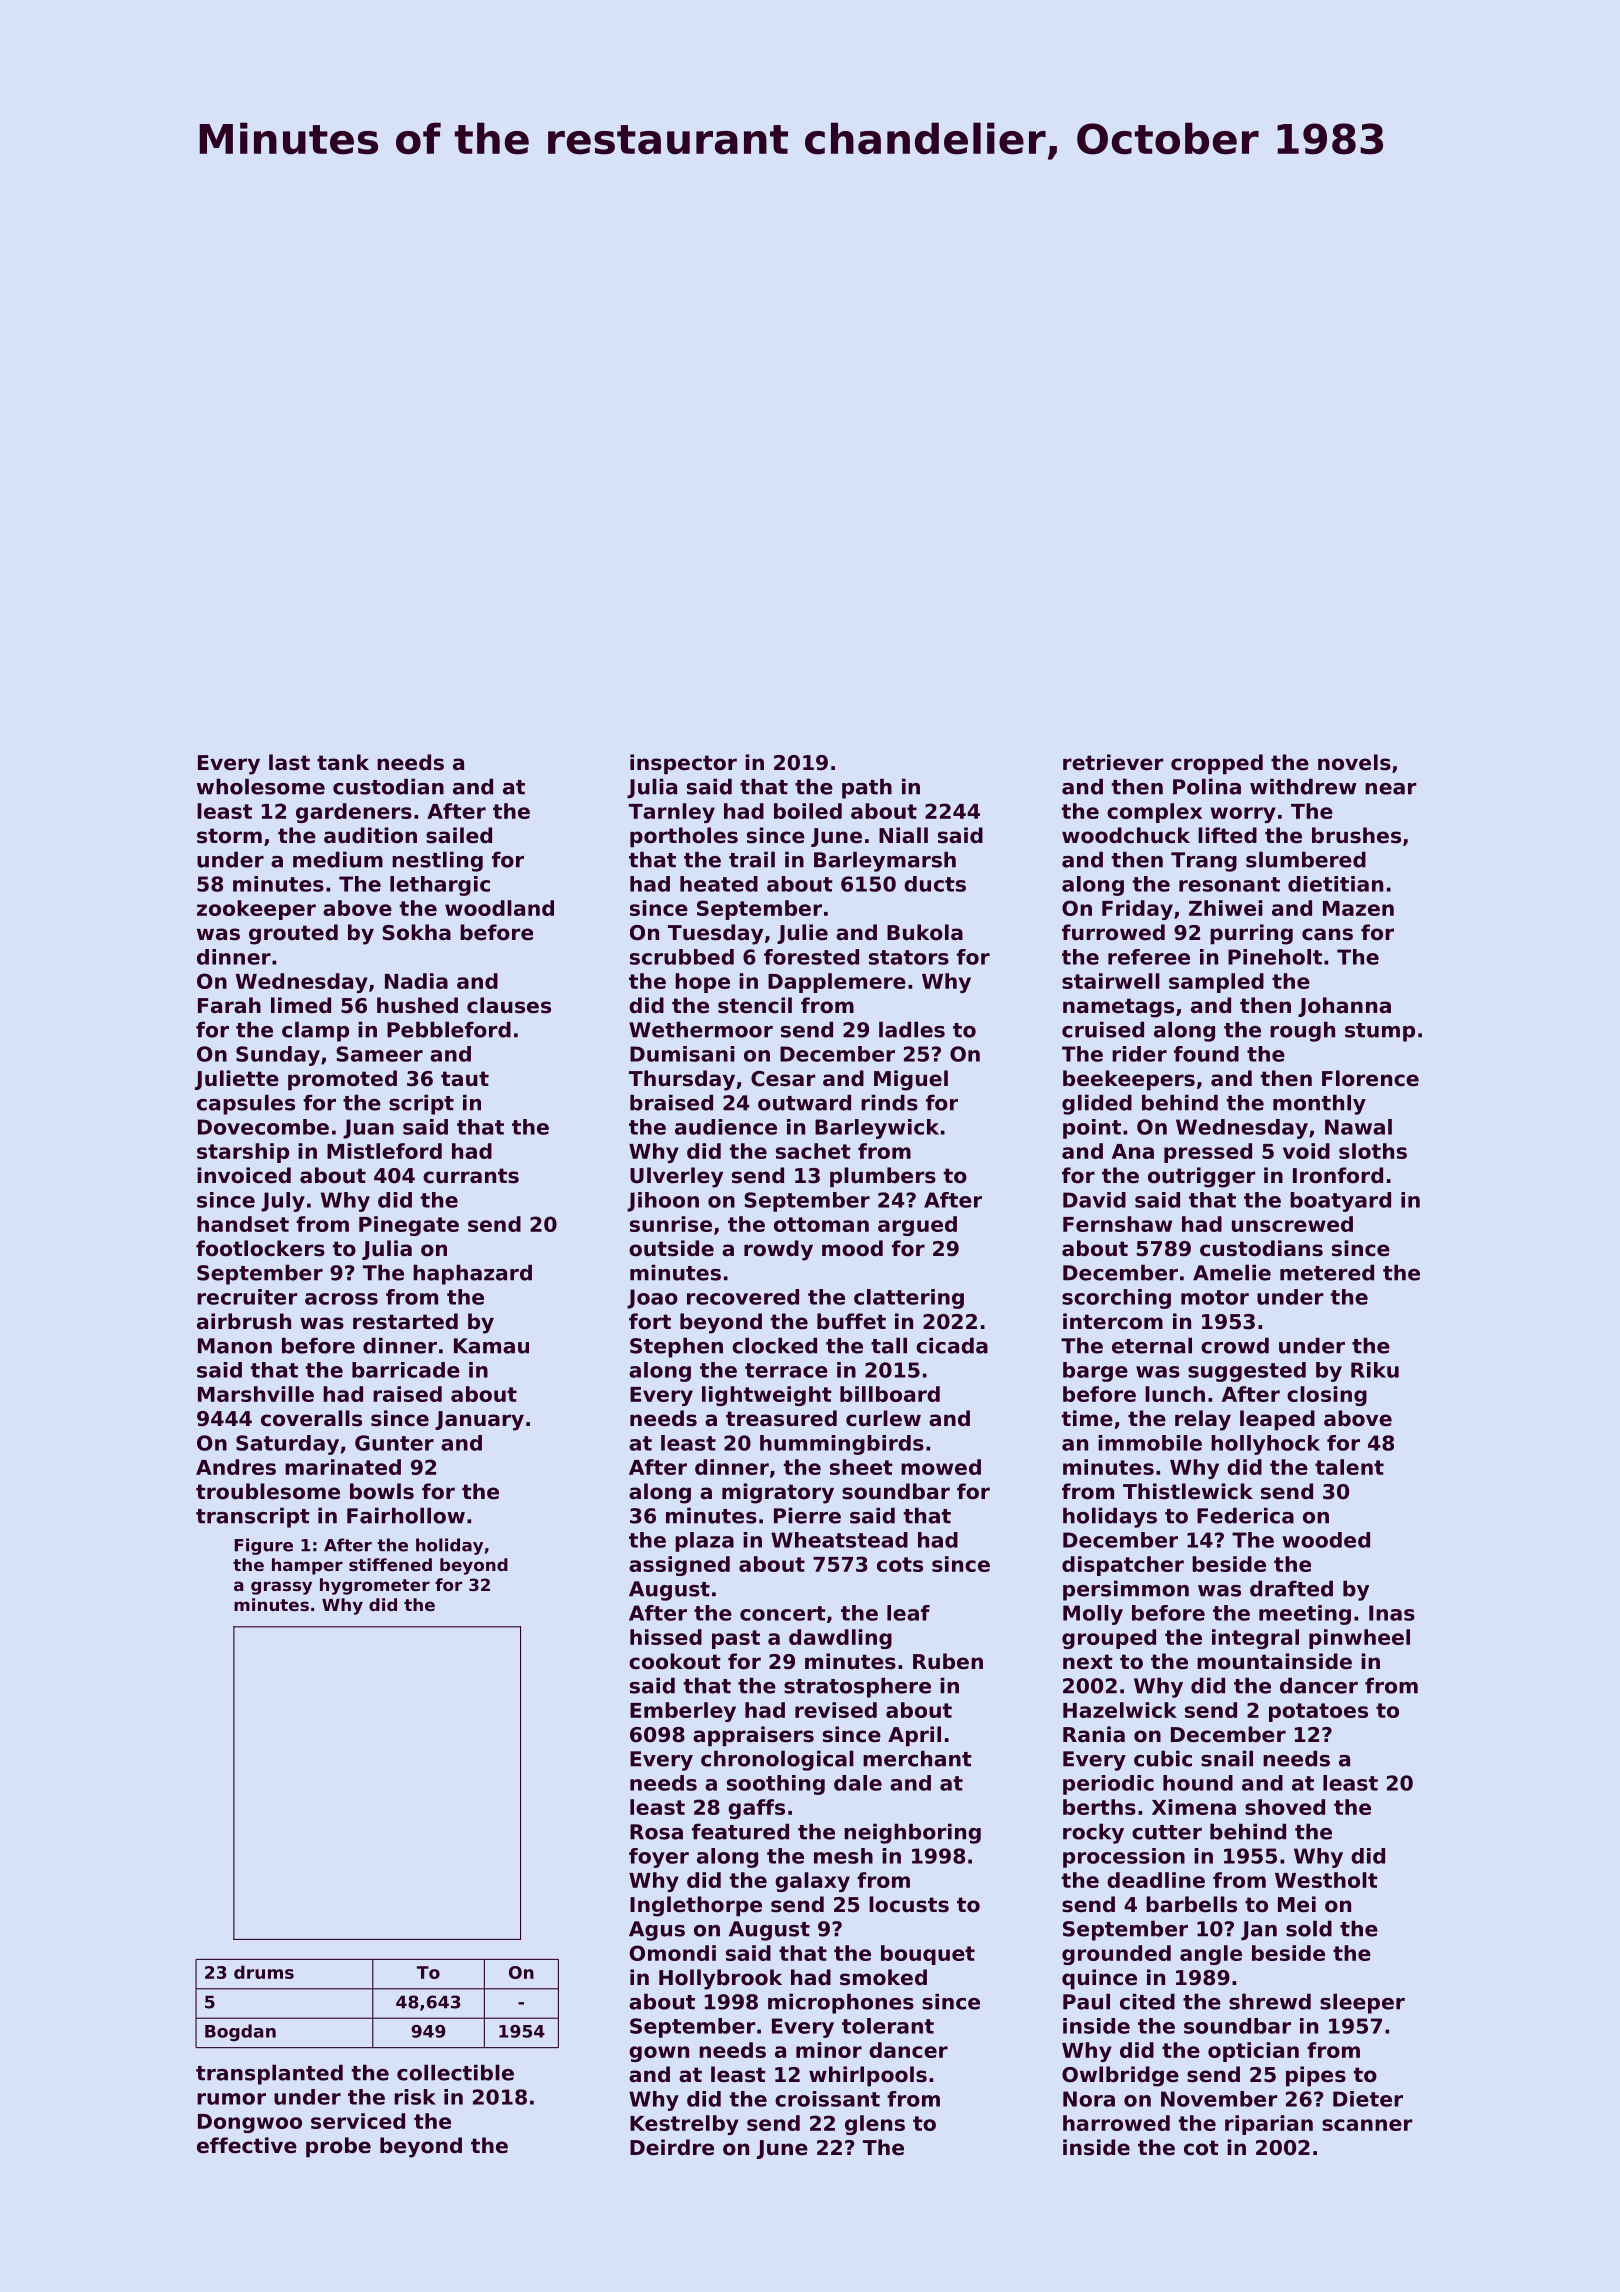  What do you see at coordinates (883, 1177) in the document?
I see `plumbers` at bounding box center [883, 1177].
